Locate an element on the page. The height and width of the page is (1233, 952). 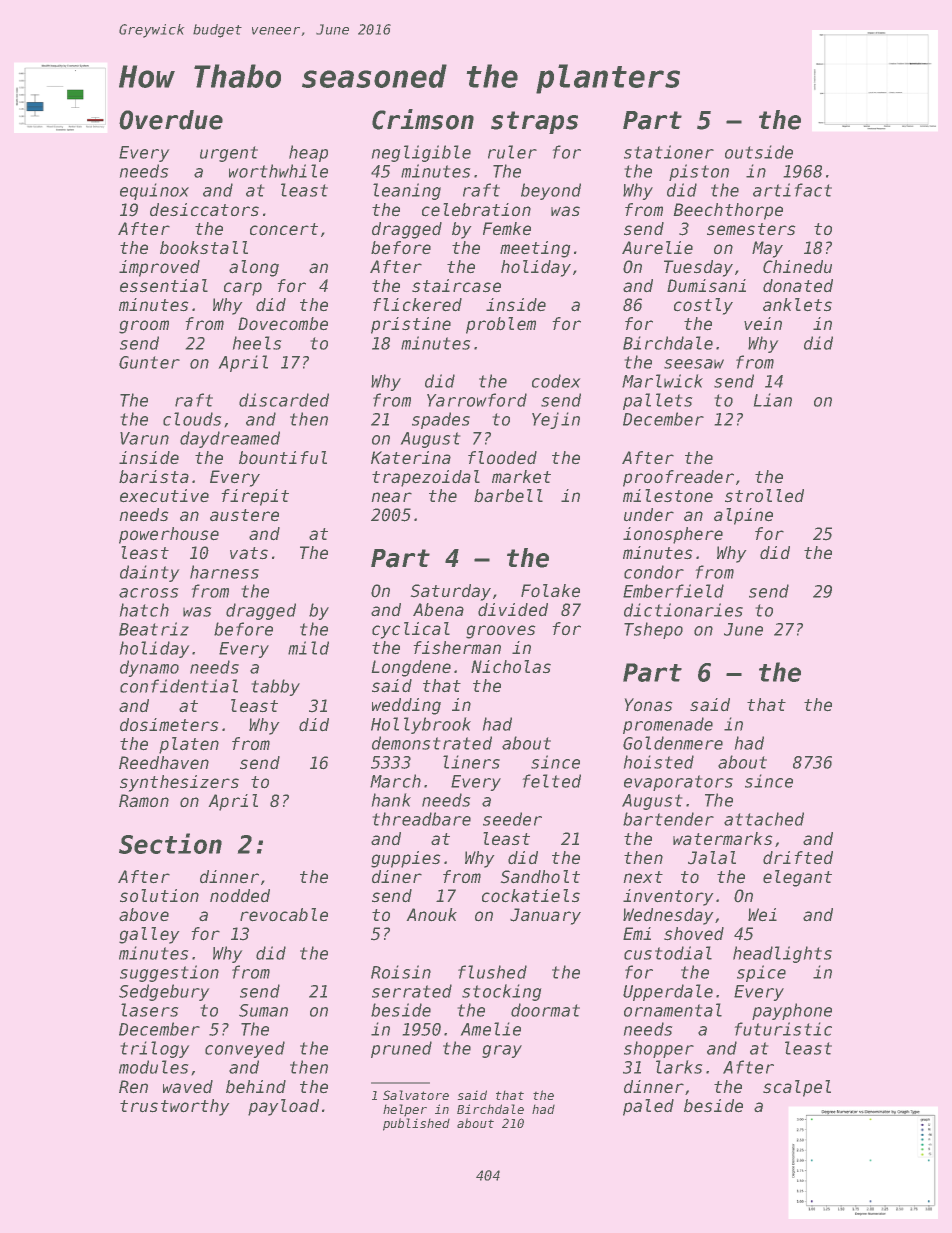
stationer is located at coordinates (669, 152).
